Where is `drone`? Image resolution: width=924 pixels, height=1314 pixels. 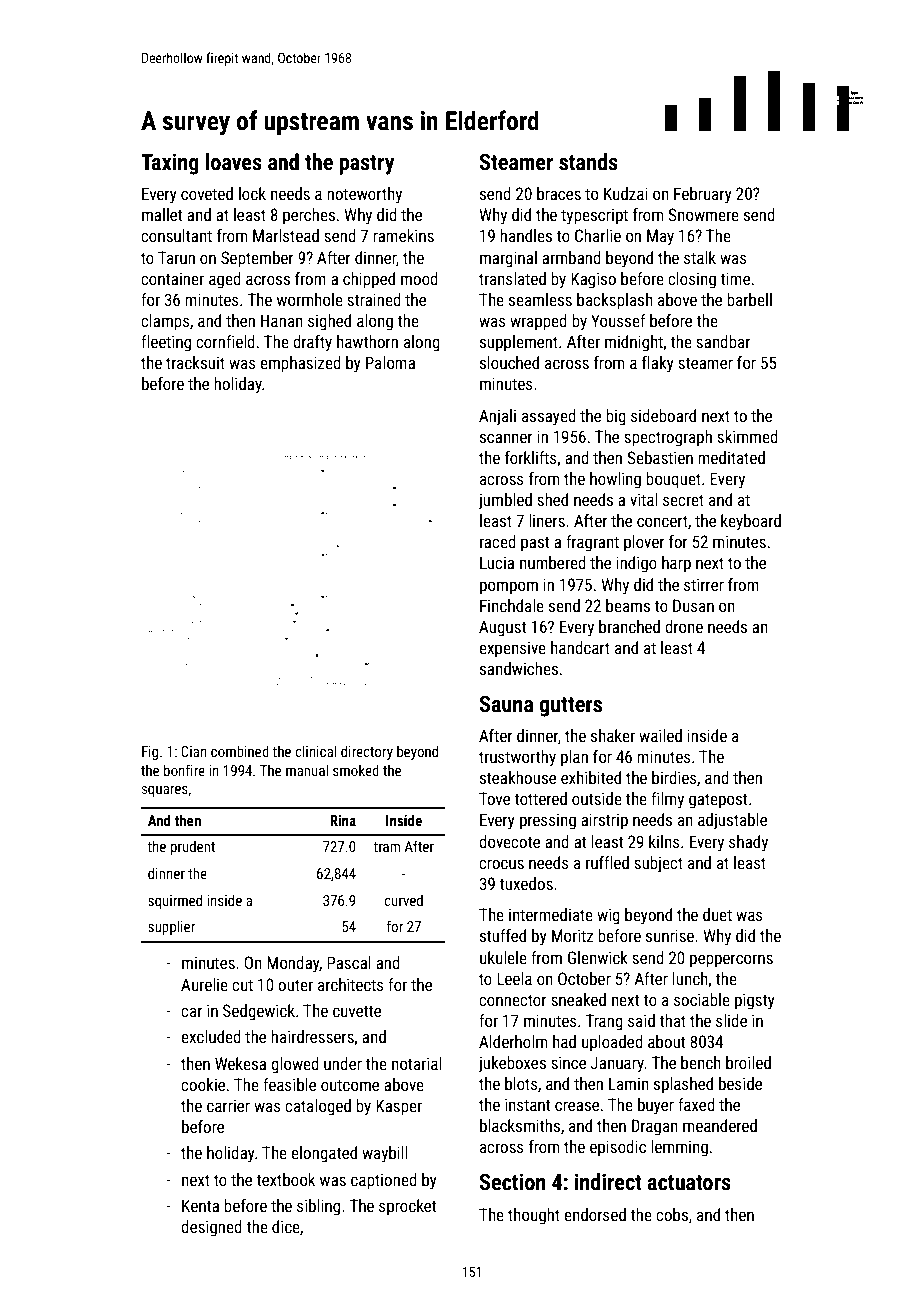
drone is located at coordinates (684, 626).
